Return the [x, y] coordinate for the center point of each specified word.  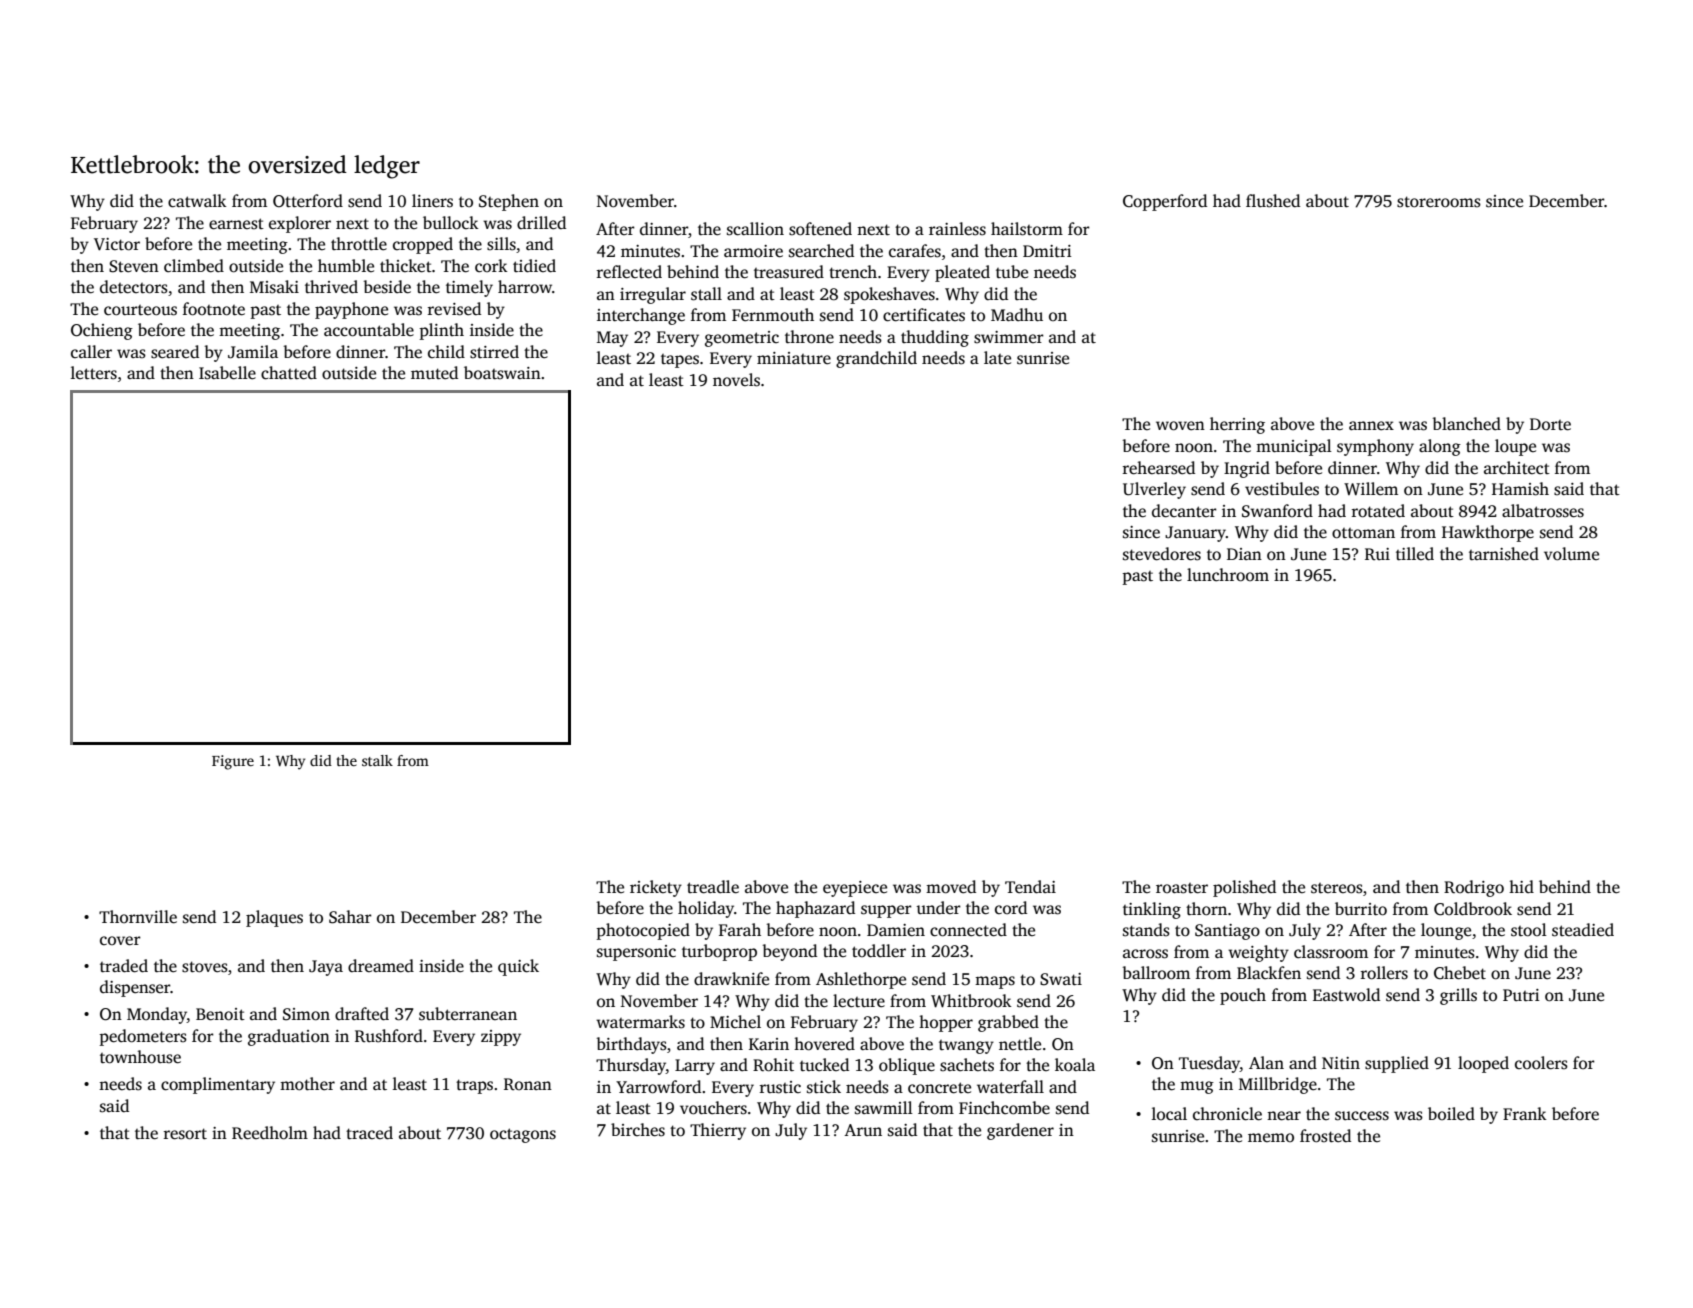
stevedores [1162, 554]
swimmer [1009, 337]
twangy [966, 1047]
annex [1371, 426]
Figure [233, 762]
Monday [157, 1015]
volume [1571, 554]
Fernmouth [773, 315]
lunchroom [1228, 575]
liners [432, 201]
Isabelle [227, 373]
